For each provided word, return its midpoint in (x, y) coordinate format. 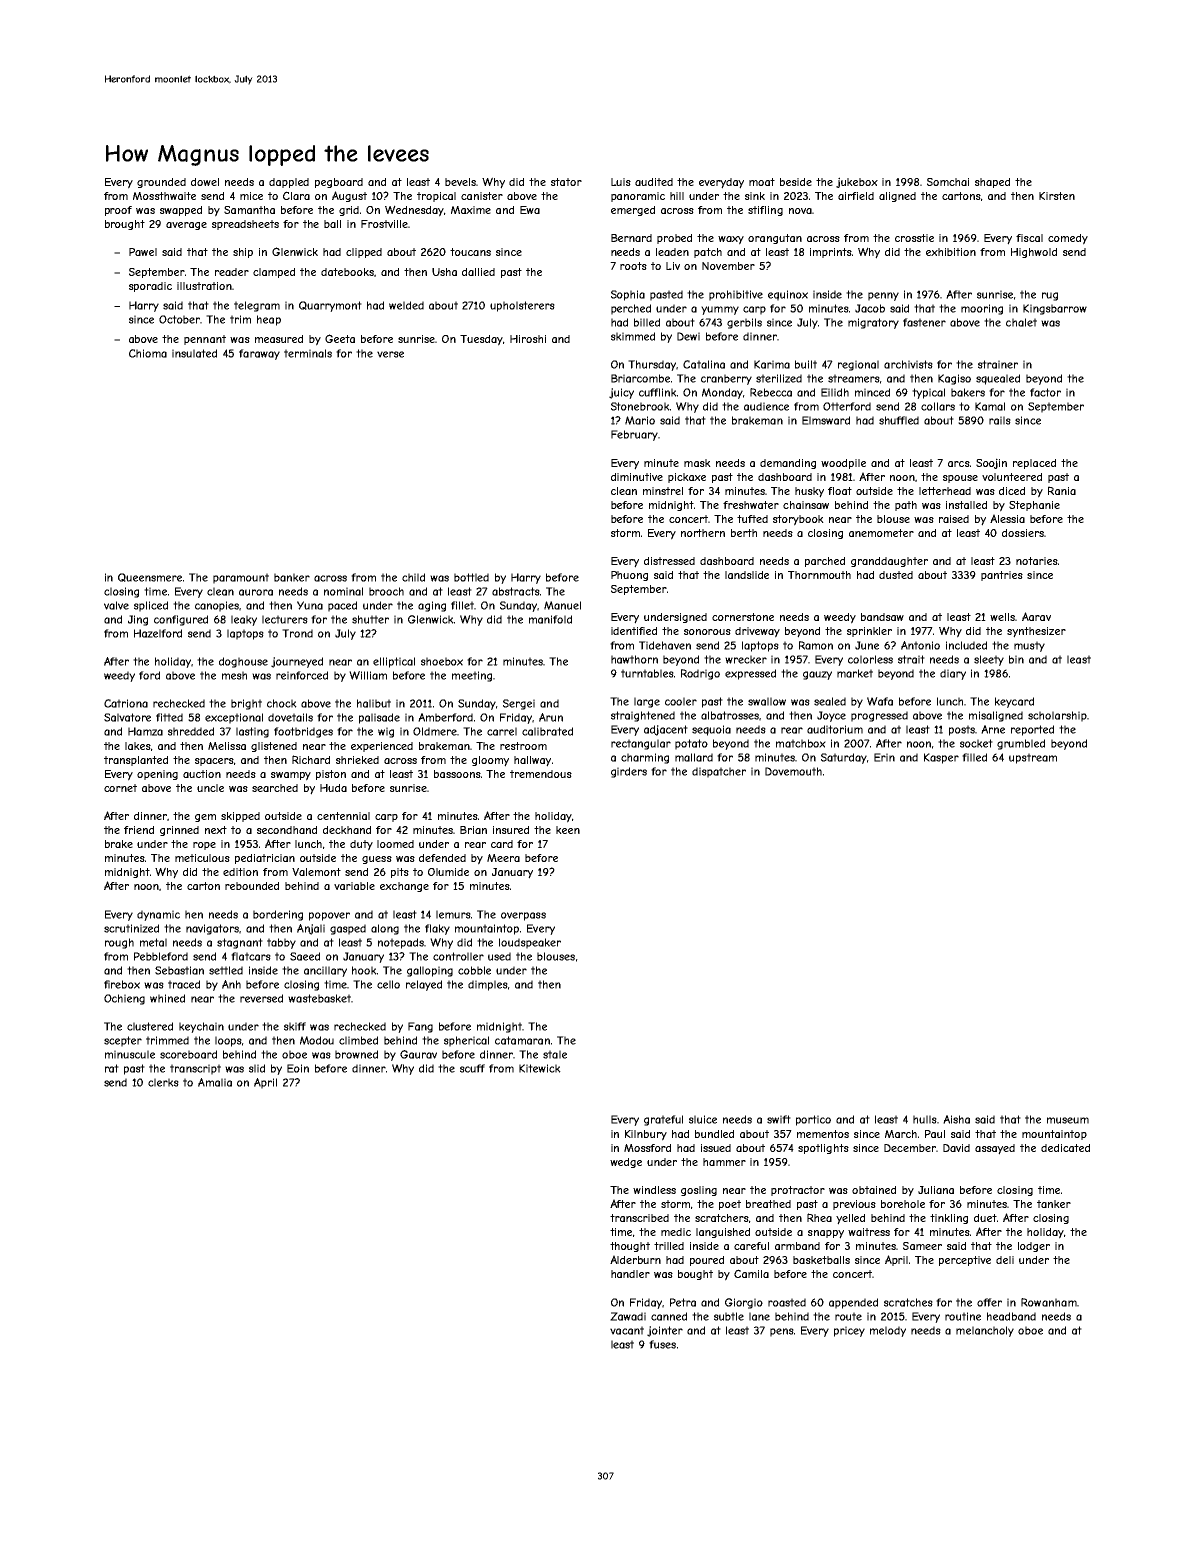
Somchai (948, 182)
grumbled (1021, 744)
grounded (161, 183)
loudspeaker (530, 943)
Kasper (941, 758)
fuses (662, 1344)
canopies (217, 606)
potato (691, 744)
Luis (621, 182)
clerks (163, 1082)
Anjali (311, 929)
